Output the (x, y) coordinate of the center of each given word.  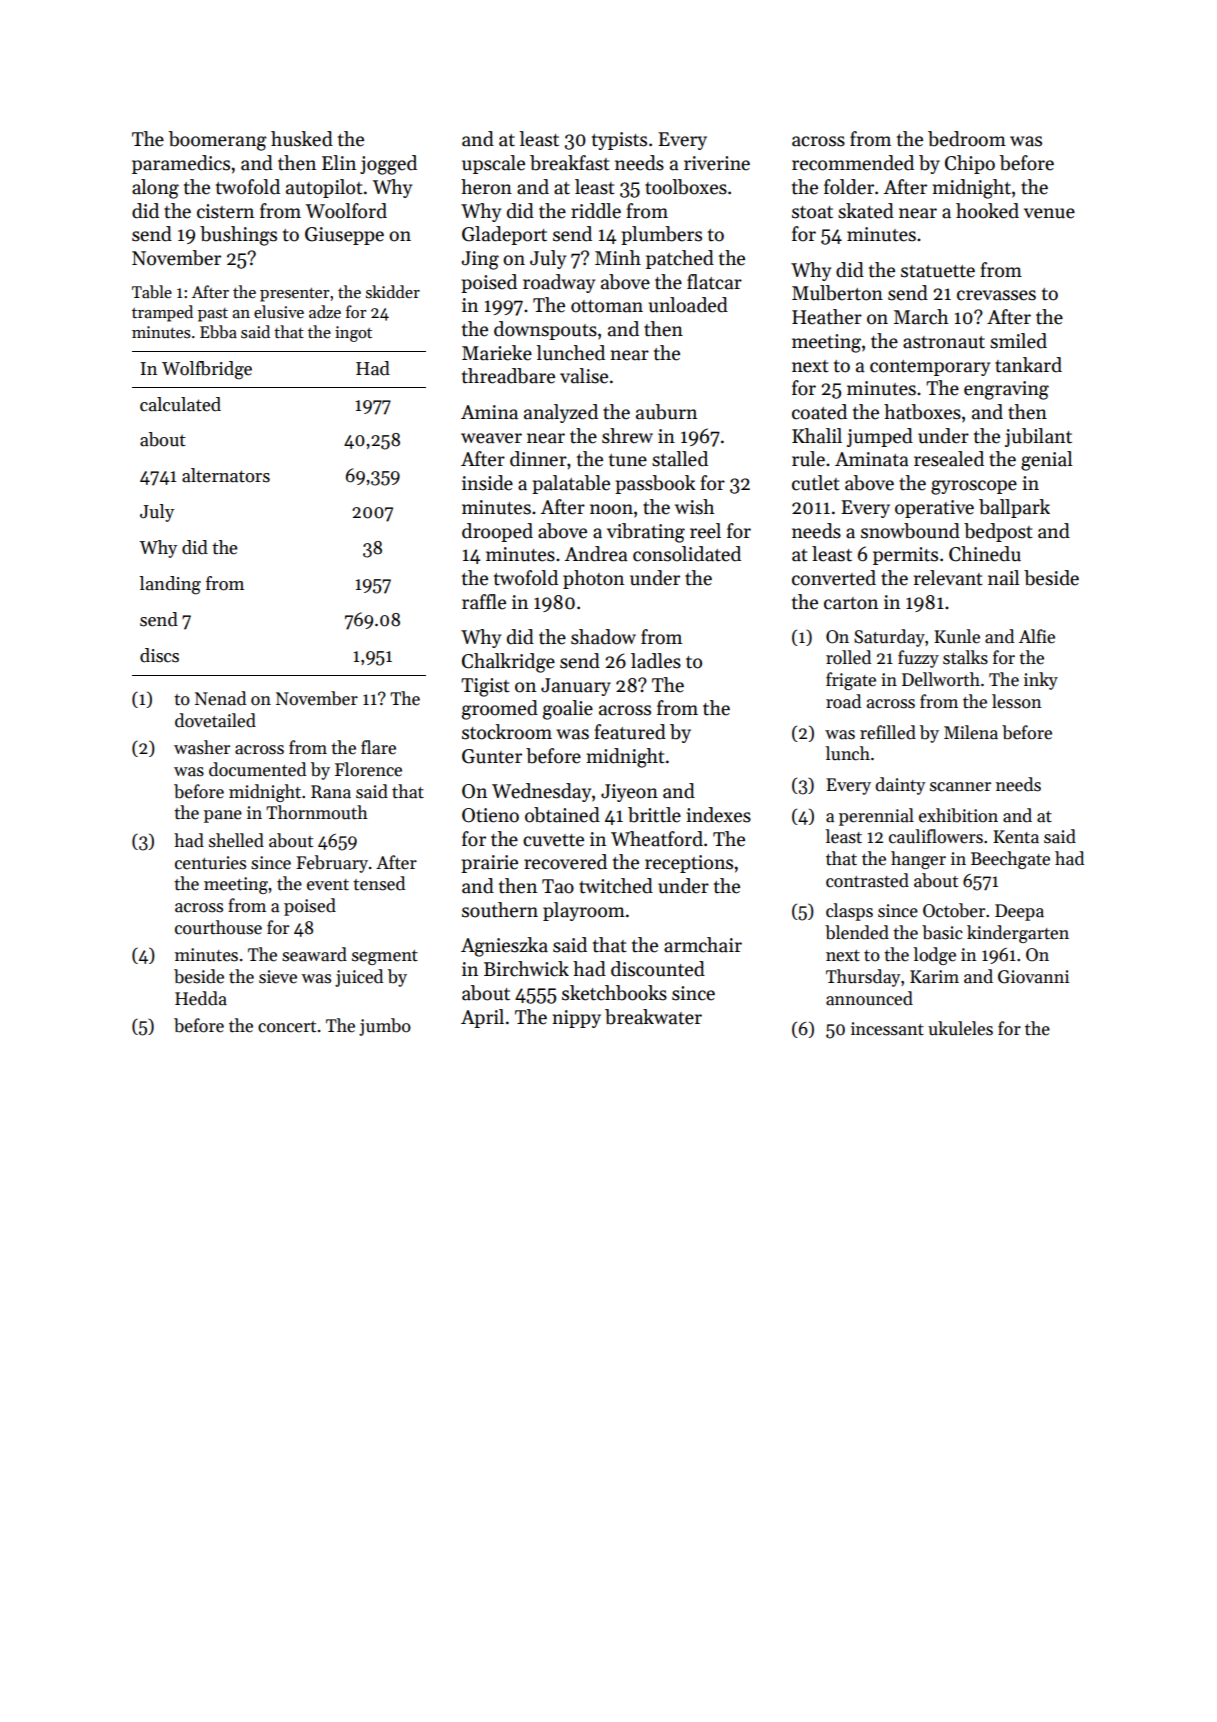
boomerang (218, 141)
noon (611, 509)
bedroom (967, 139)
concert (287, 1027)
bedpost (998, 532)
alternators (226, 475)
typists (619, 141)
